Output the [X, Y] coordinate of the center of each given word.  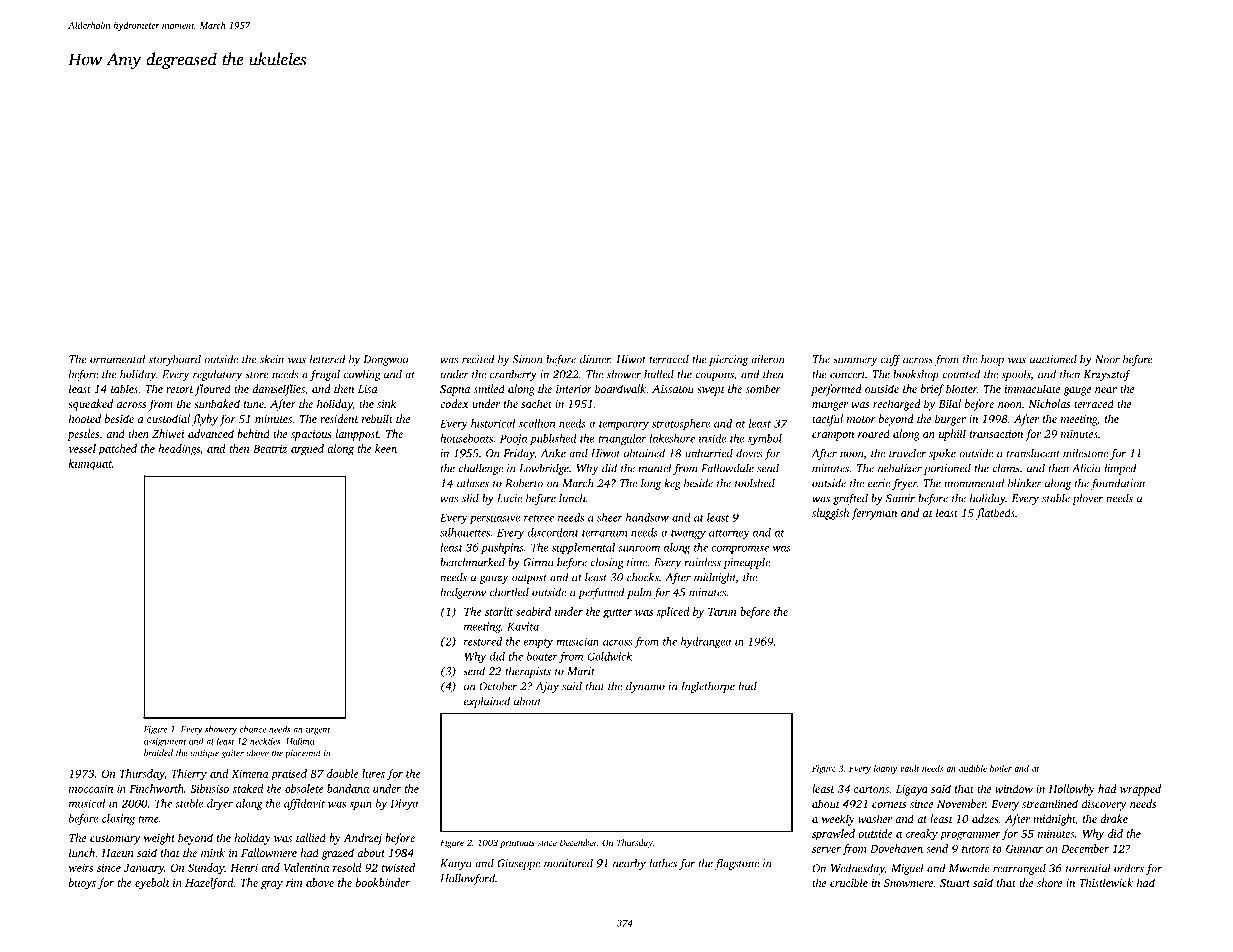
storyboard [175, 360]
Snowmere [909, 883]
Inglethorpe [708, 687]
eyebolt [152, 884]
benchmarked [472, 562]
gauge [1078, 391]
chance [253, 729]
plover [1087, 499]
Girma [538, 562]
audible [973, 768]
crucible [849, 882]
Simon [527, 359]
